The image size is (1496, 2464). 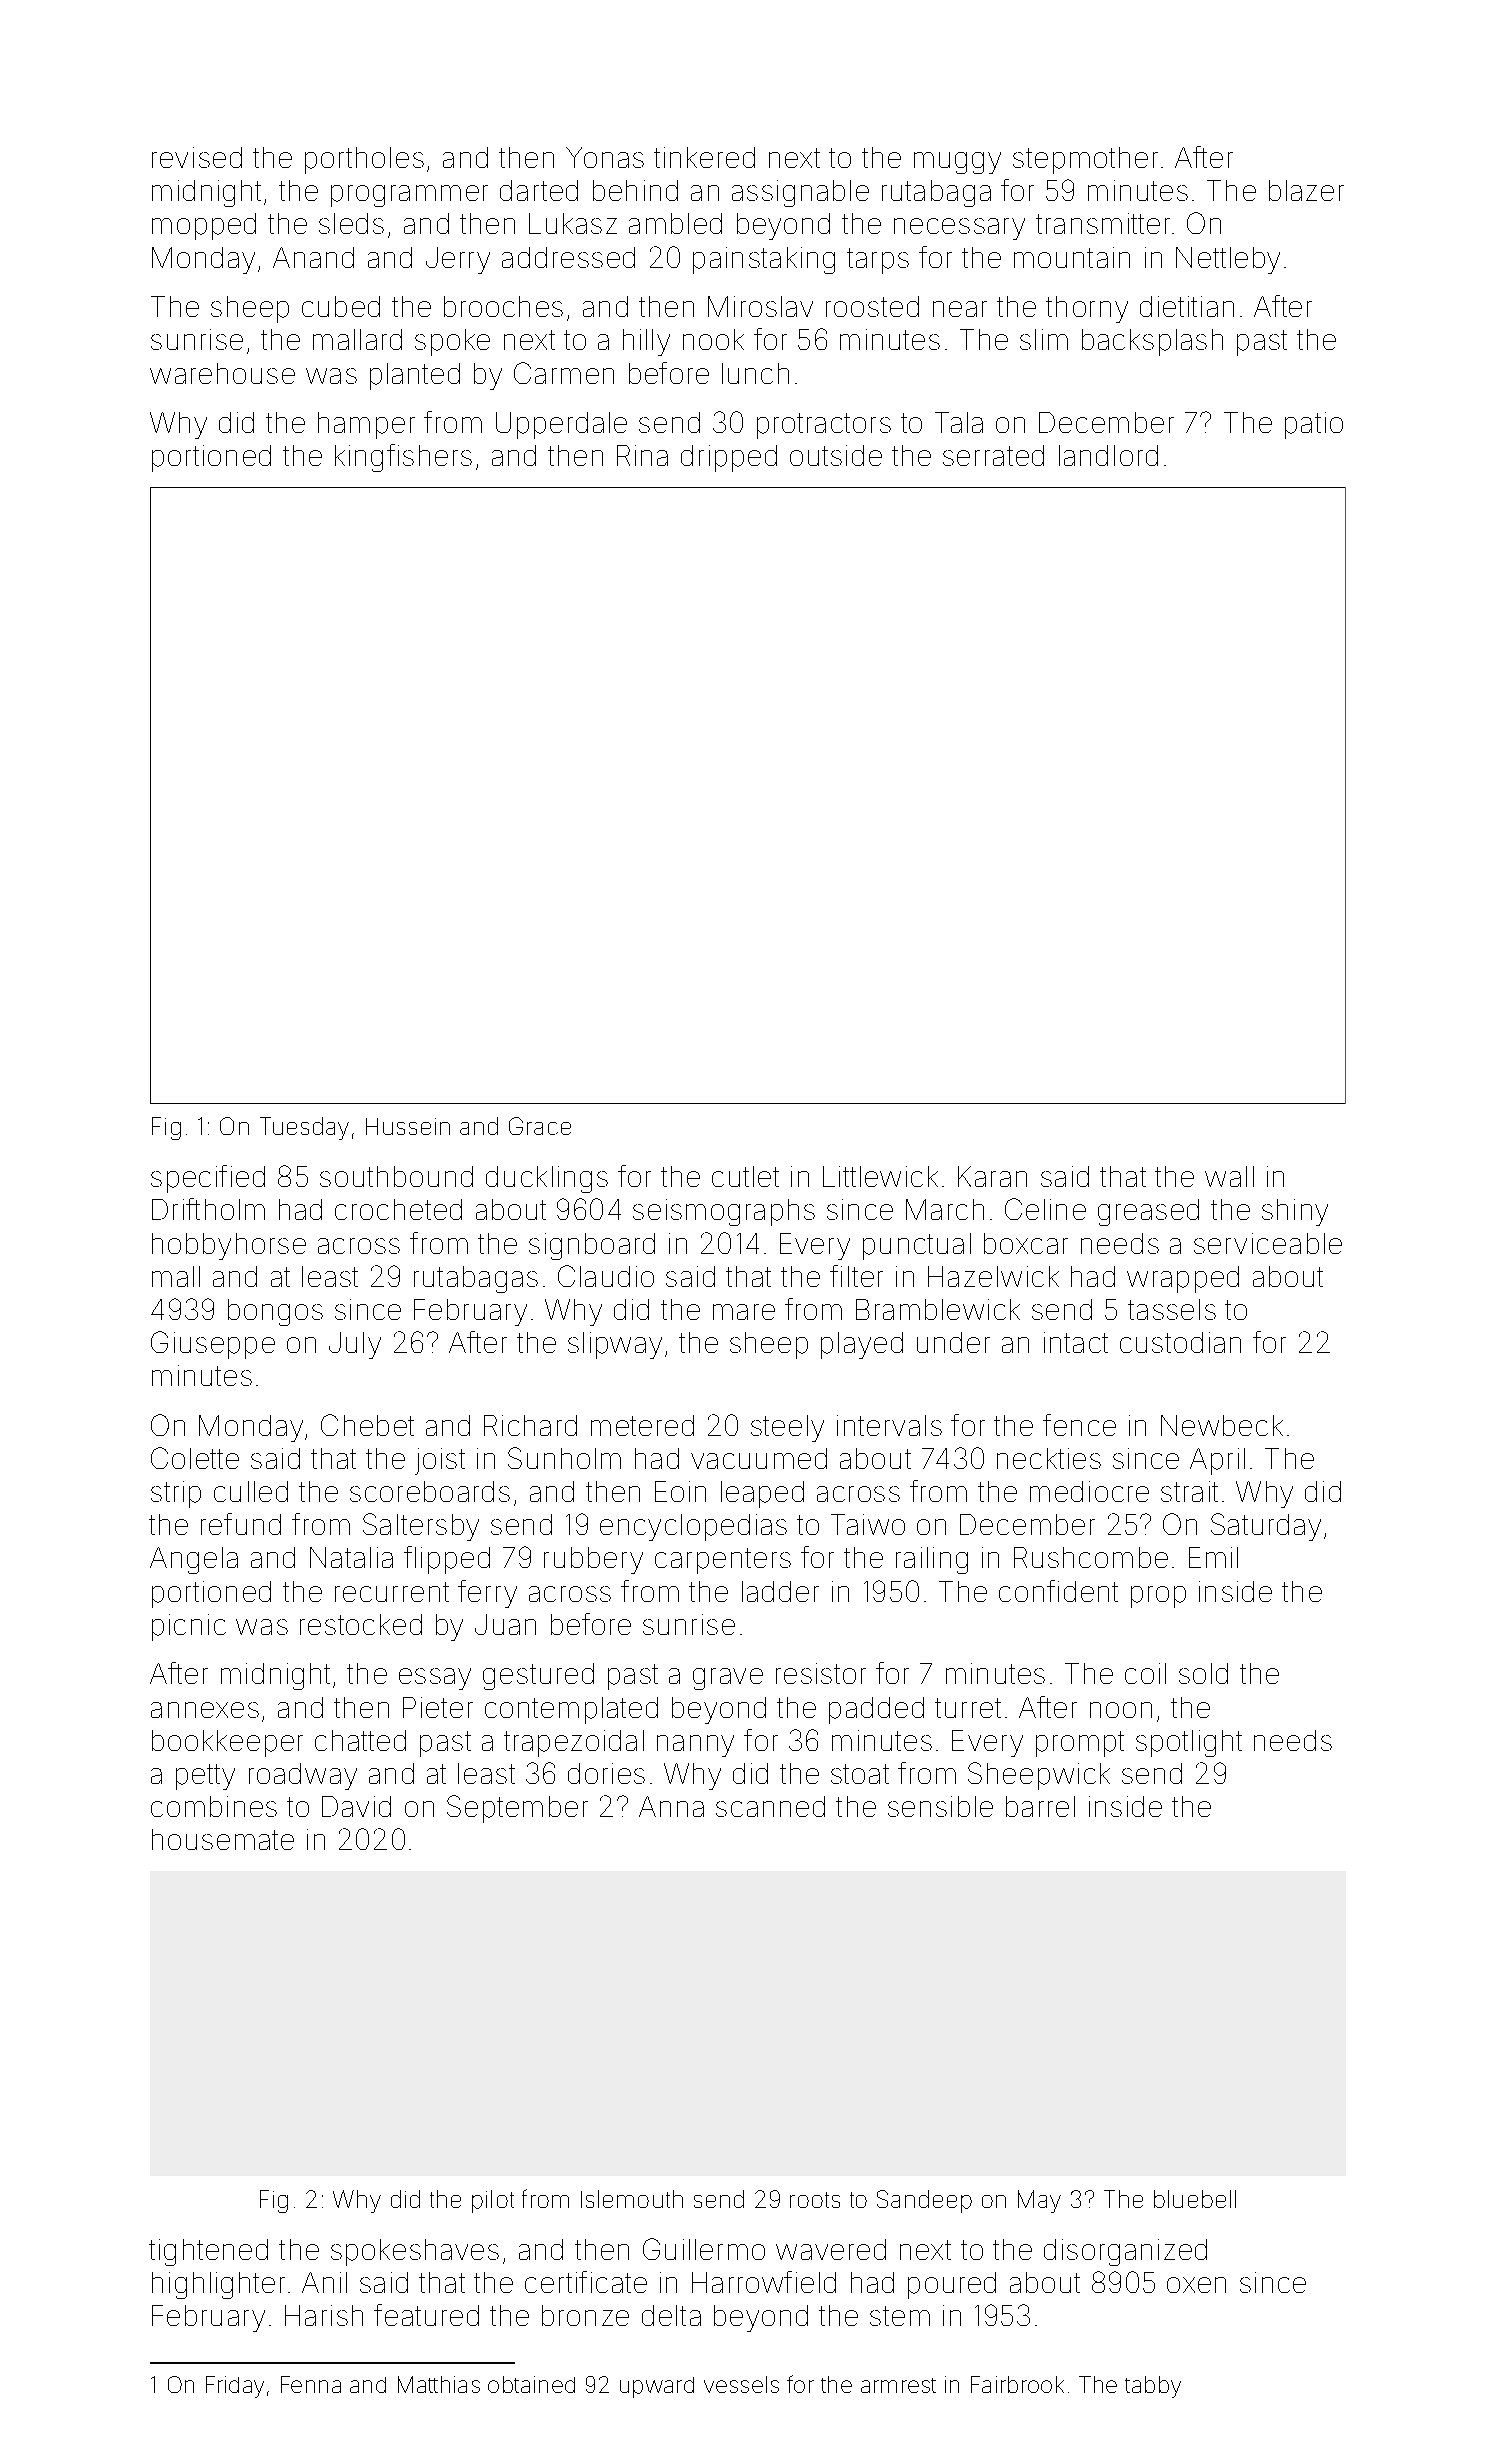 What do you see at coordinates (364, 160) in the document?
I see `portholes` at bounding box center [364, 160].
